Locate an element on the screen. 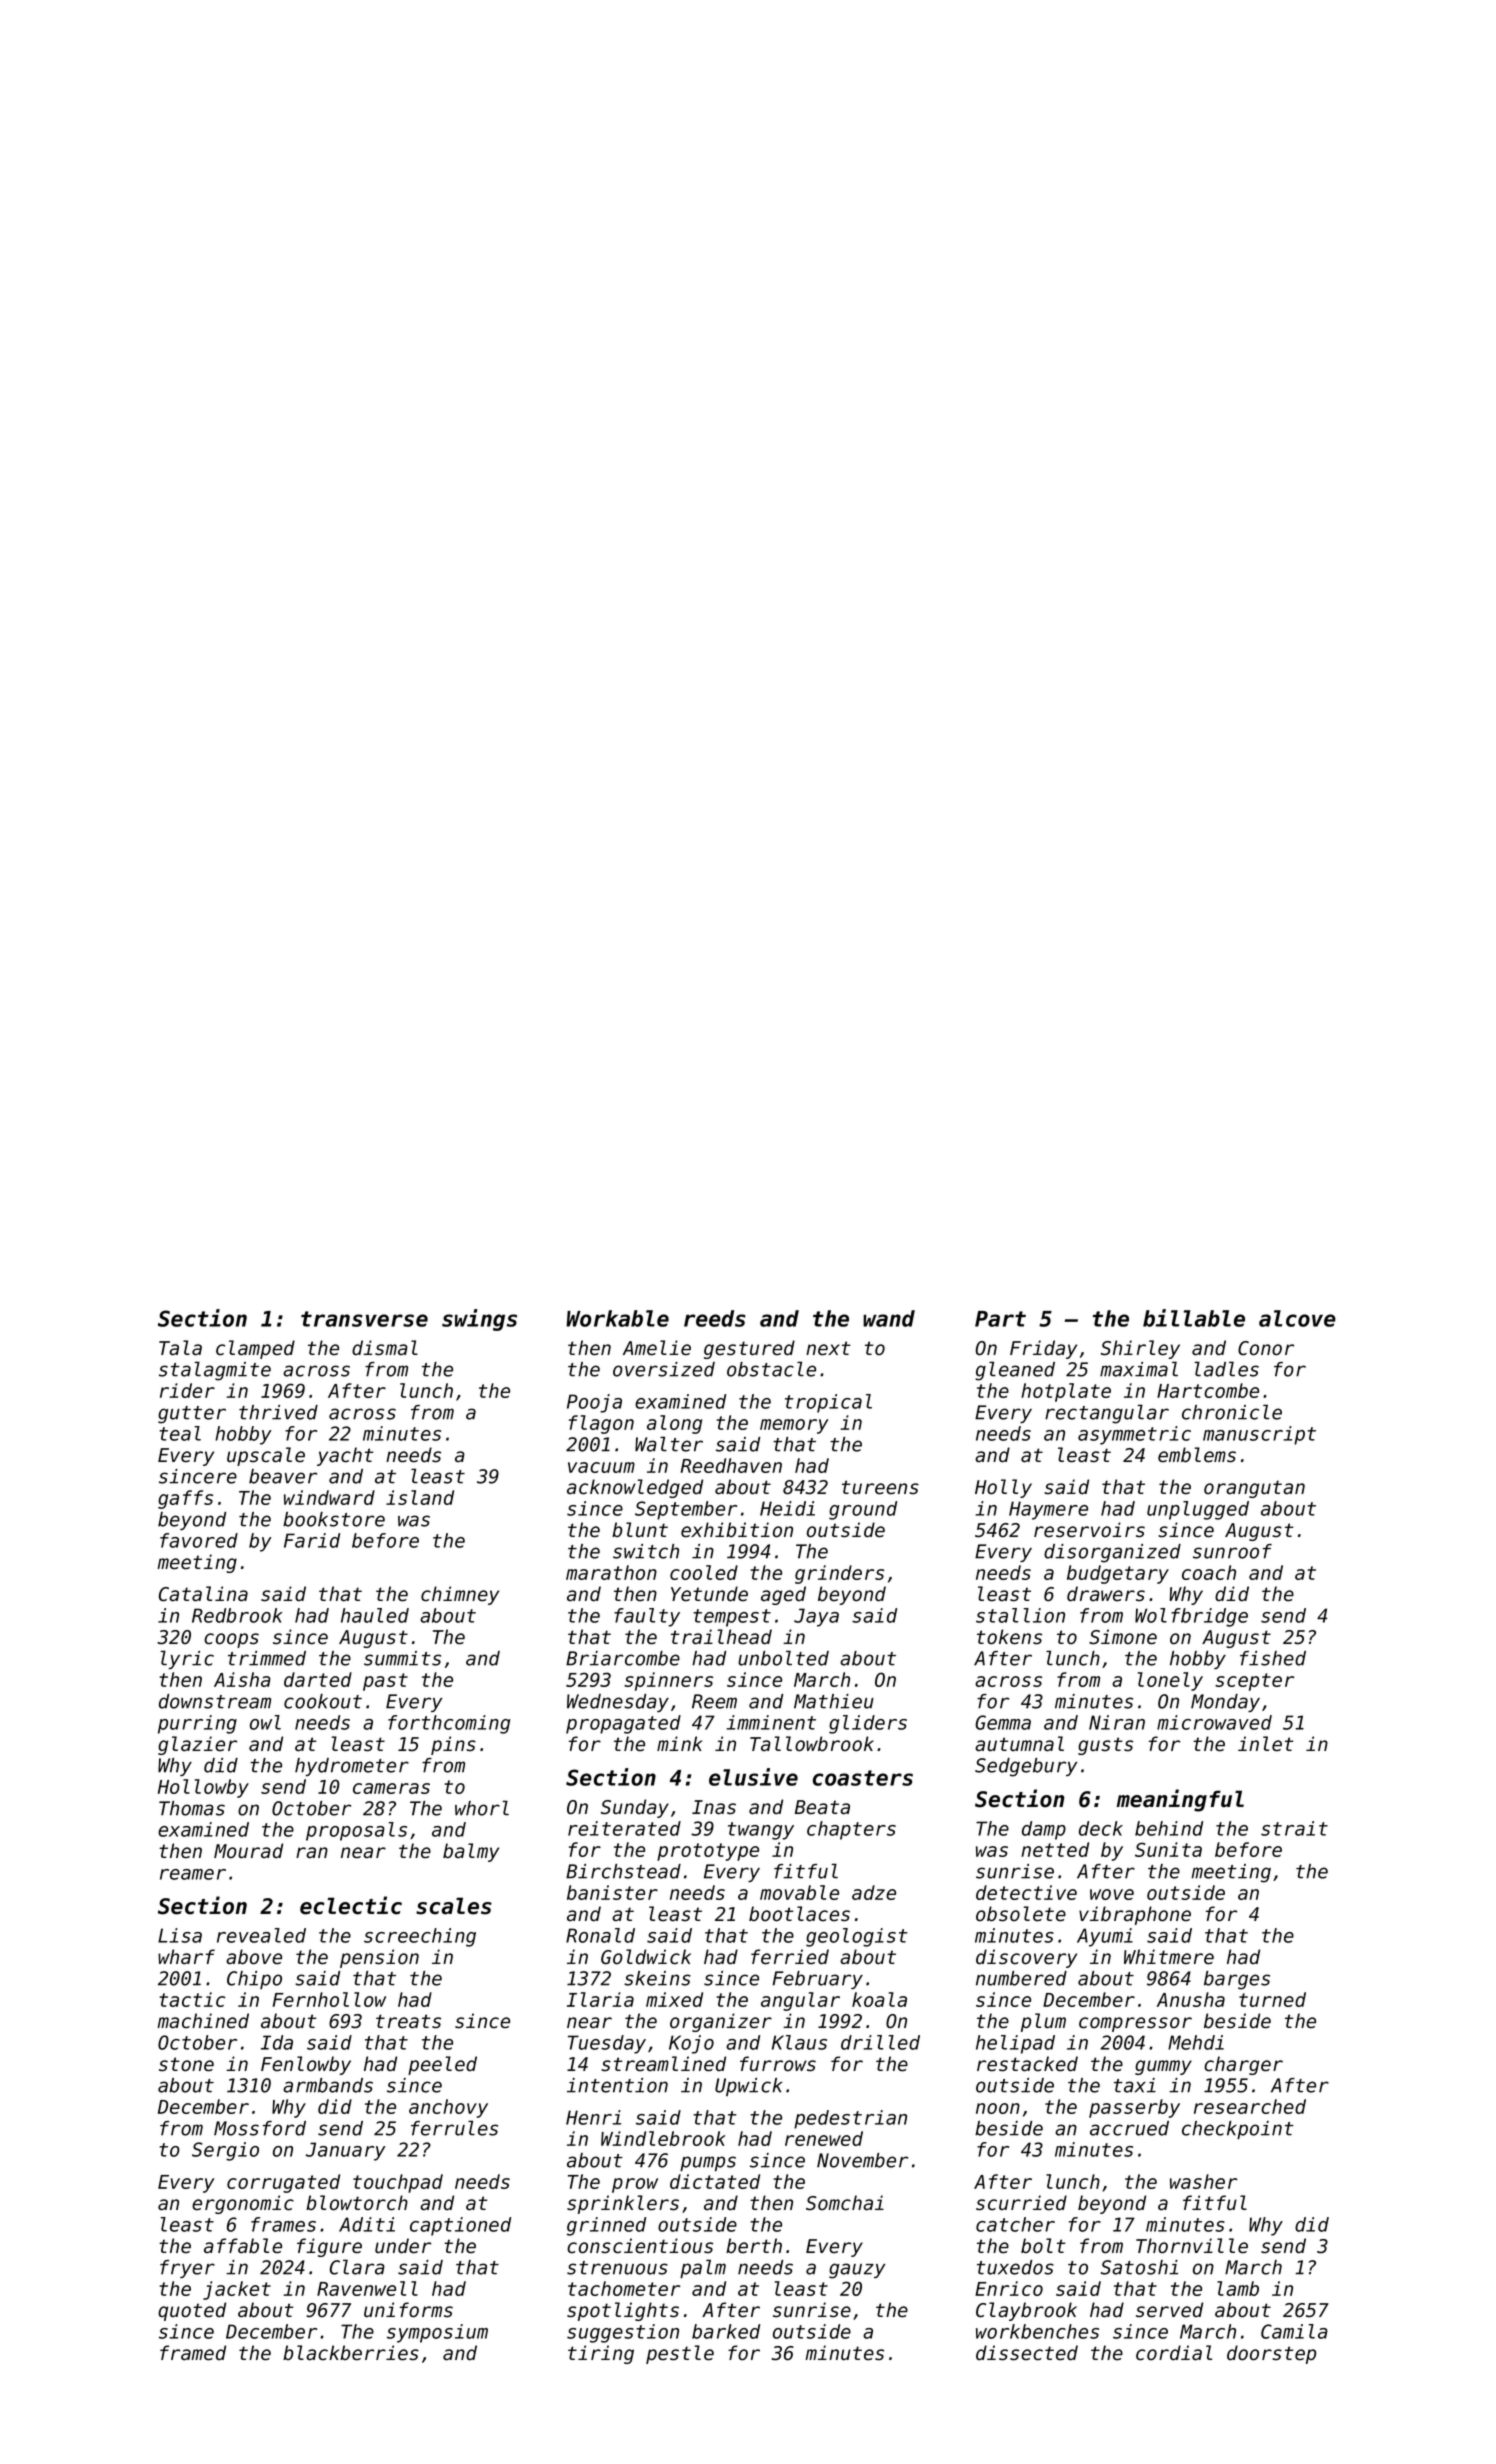 This screenshot has width=1496, height=2464. proposals is located at coordinates (356, 1831).
